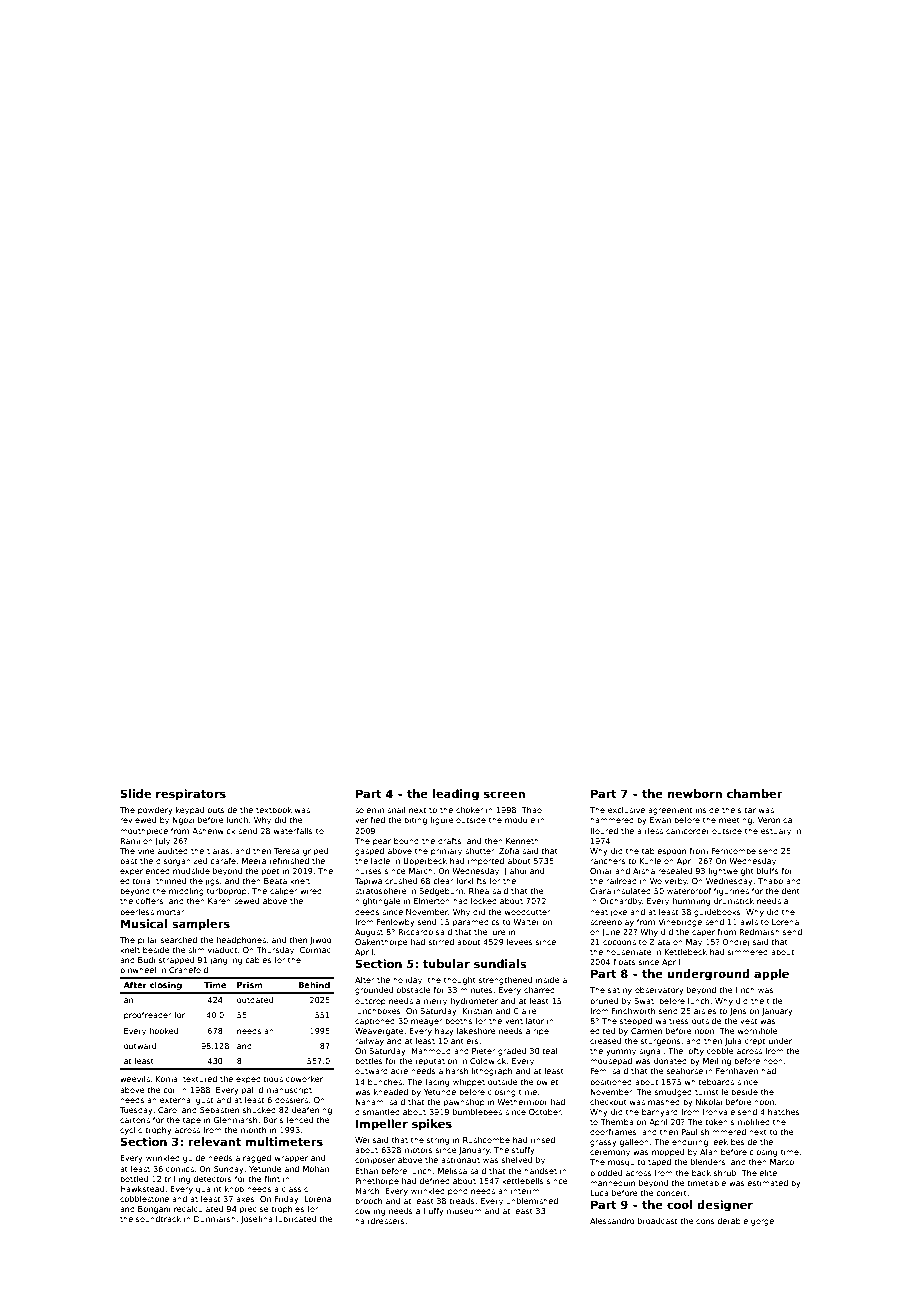  Describe the element at coordinates (456, 795) in the page. I see `leading` at that location.
